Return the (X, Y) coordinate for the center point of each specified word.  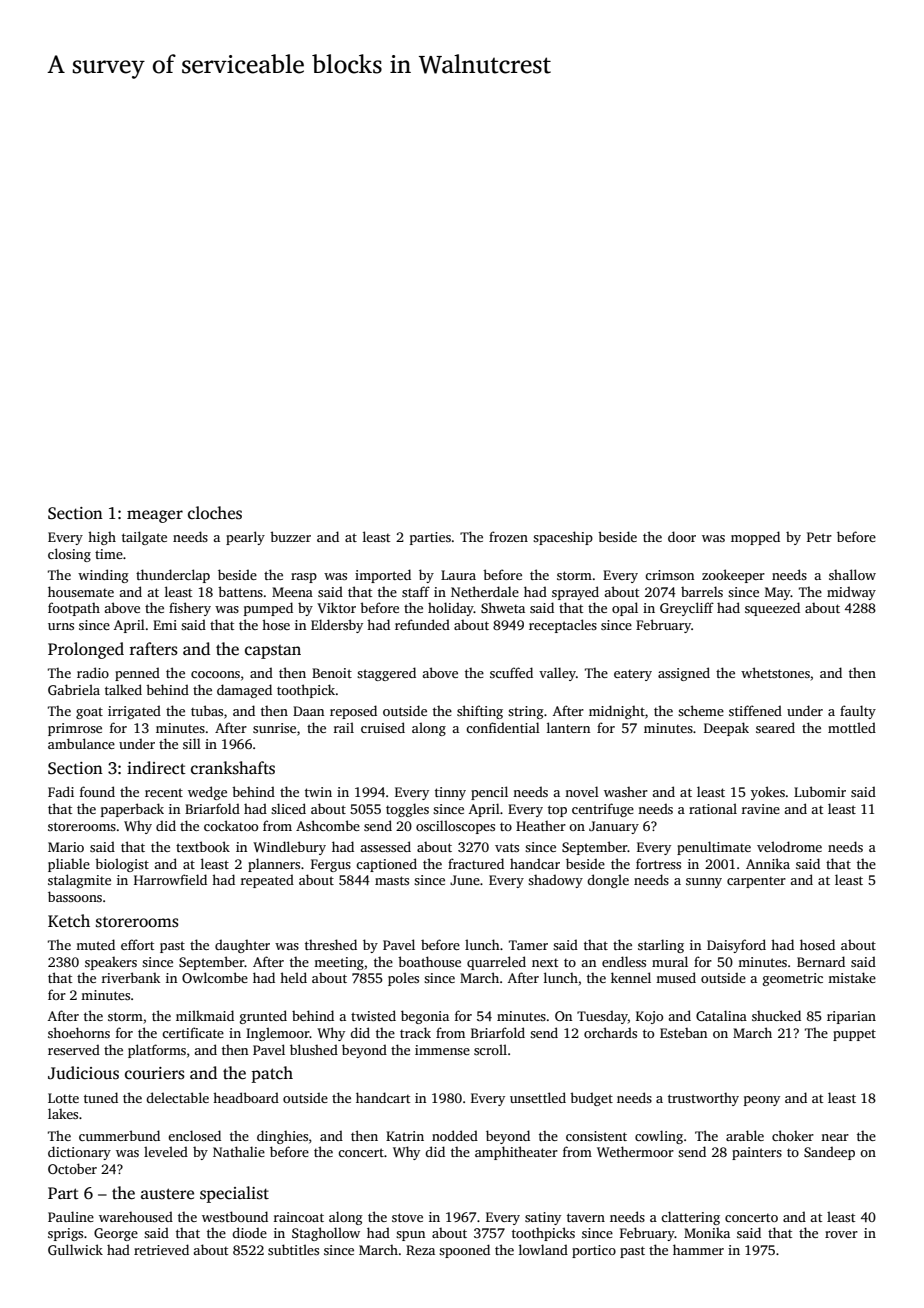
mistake (852, 977)
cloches (215, 513)
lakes (63, 1113)
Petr (819, 537)
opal (625, 609)
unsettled (538, 1097)
